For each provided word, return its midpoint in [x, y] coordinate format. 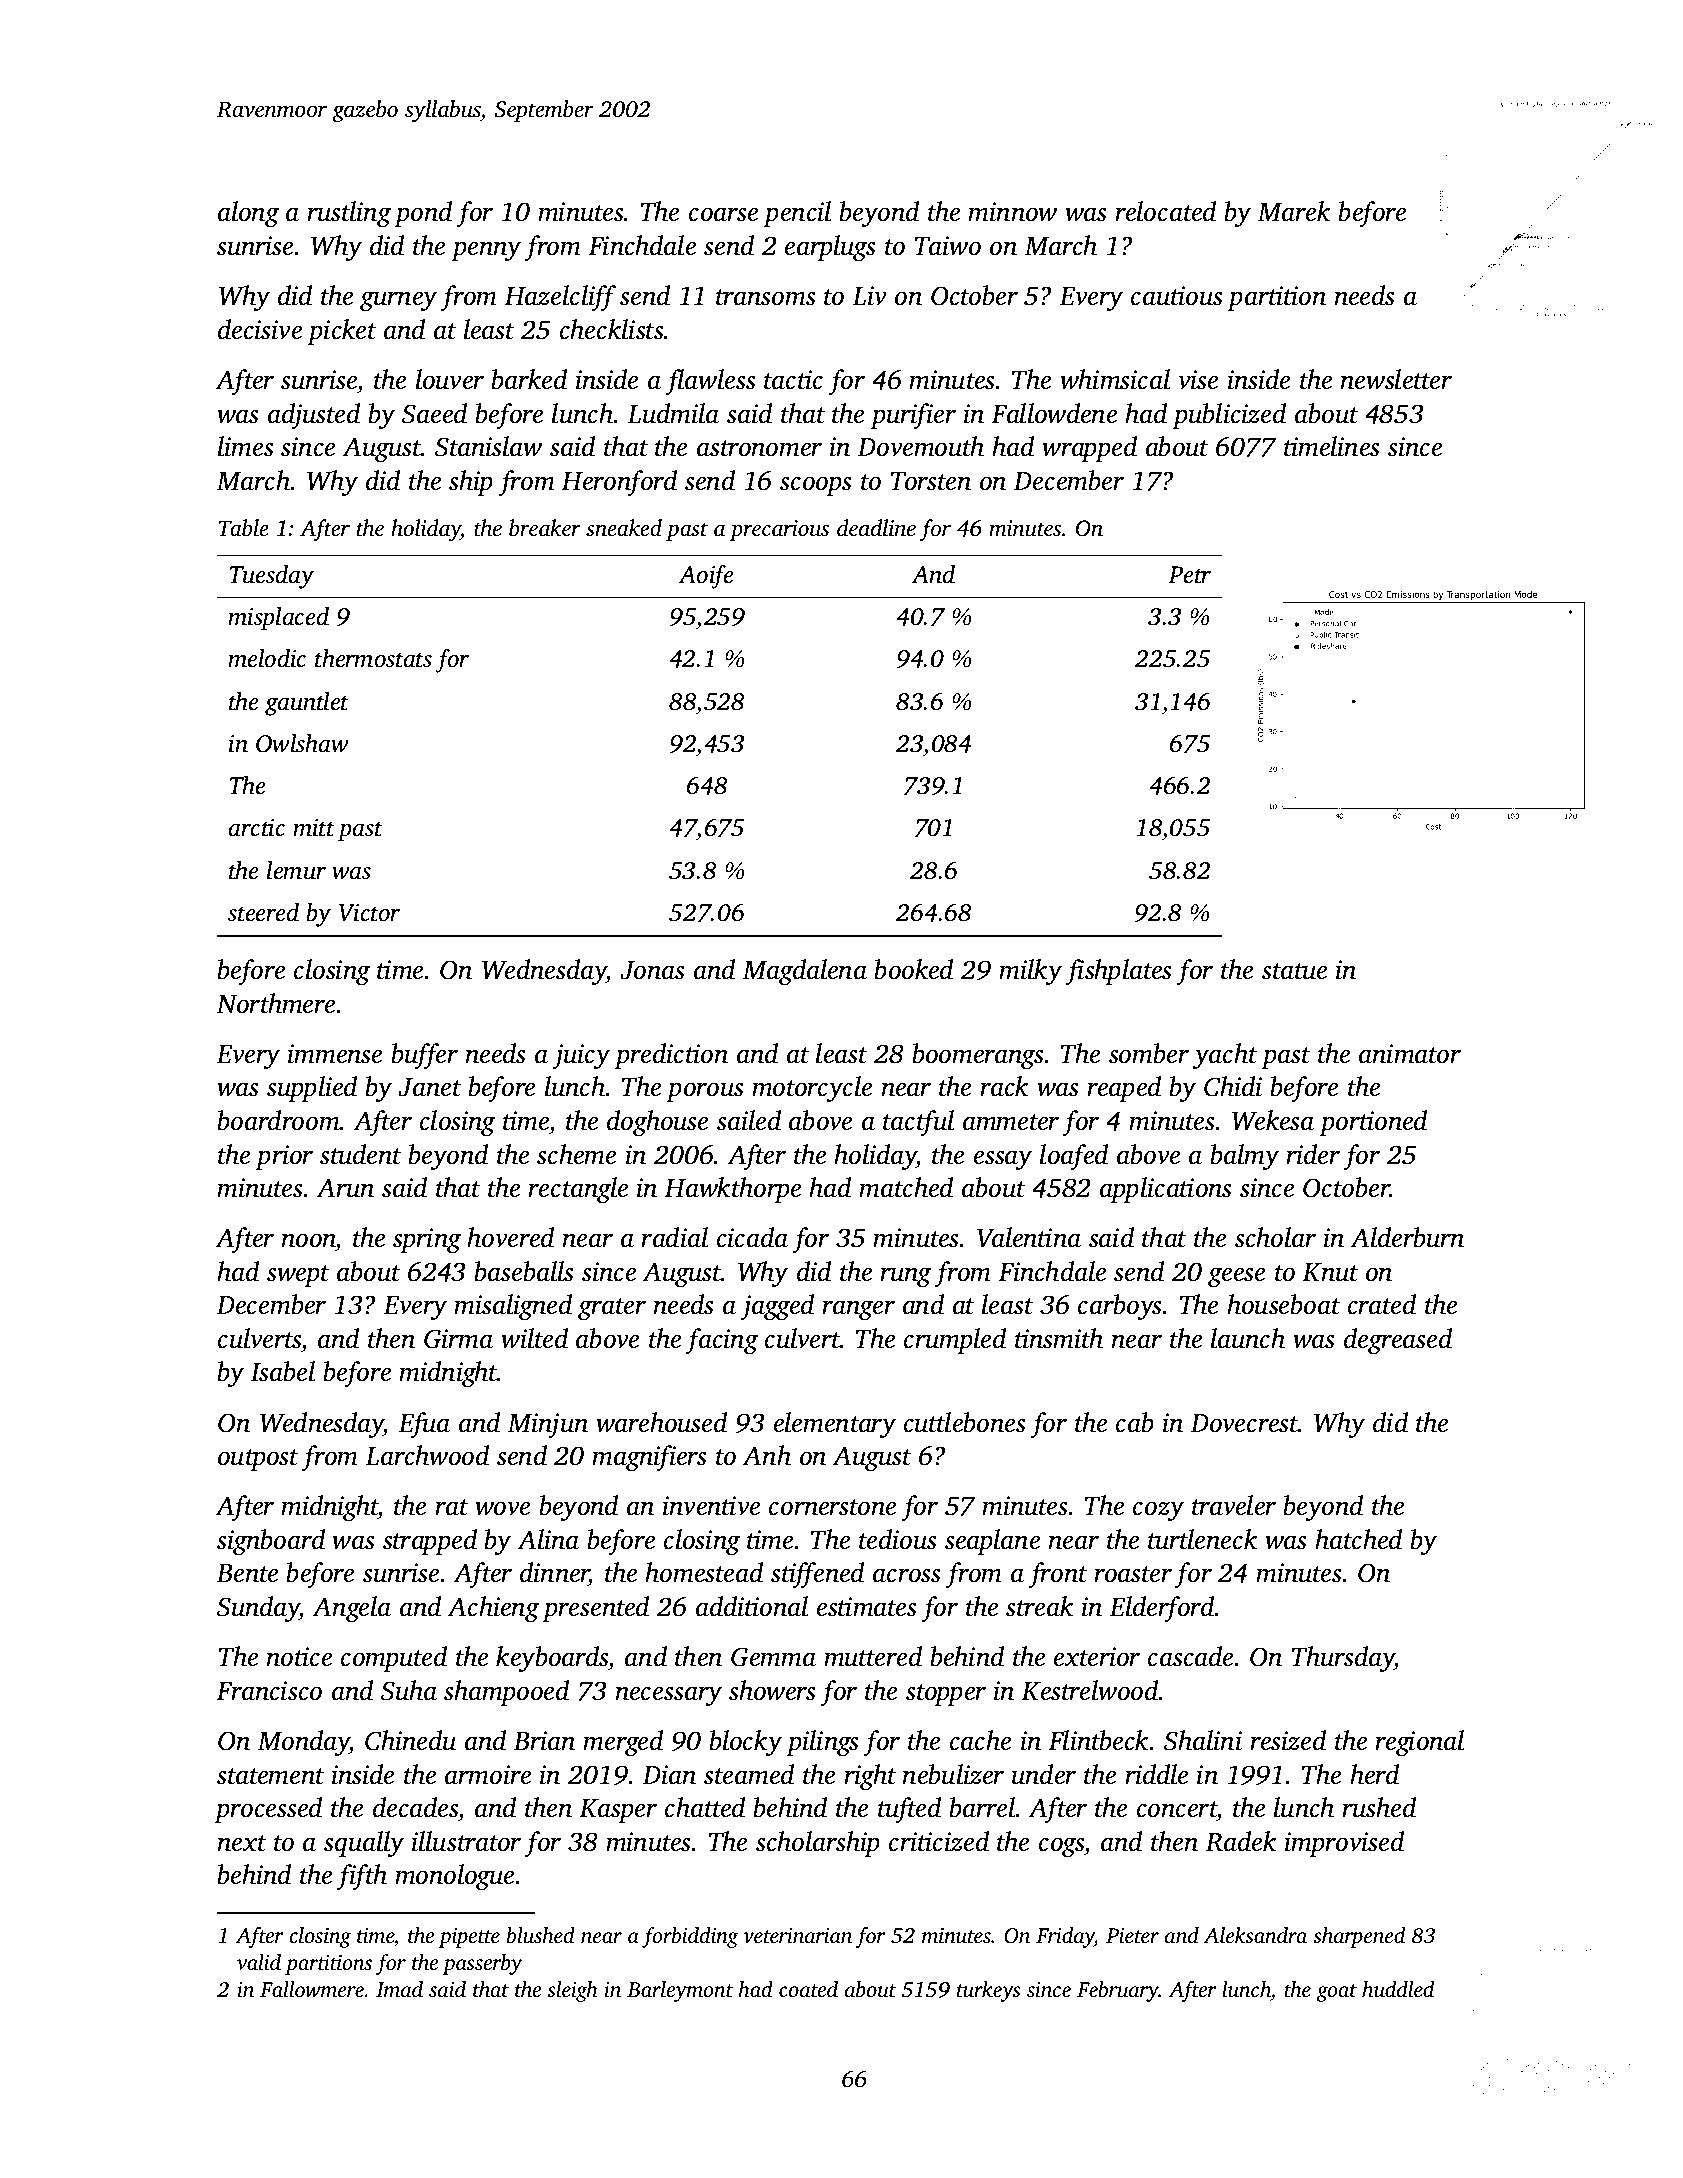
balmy [1244, 1157]
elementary [835, 1425]
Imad [399, 1989]
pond [423, 214]
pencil [797, 214]
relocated [1165, 211]
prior [284, 1157]
